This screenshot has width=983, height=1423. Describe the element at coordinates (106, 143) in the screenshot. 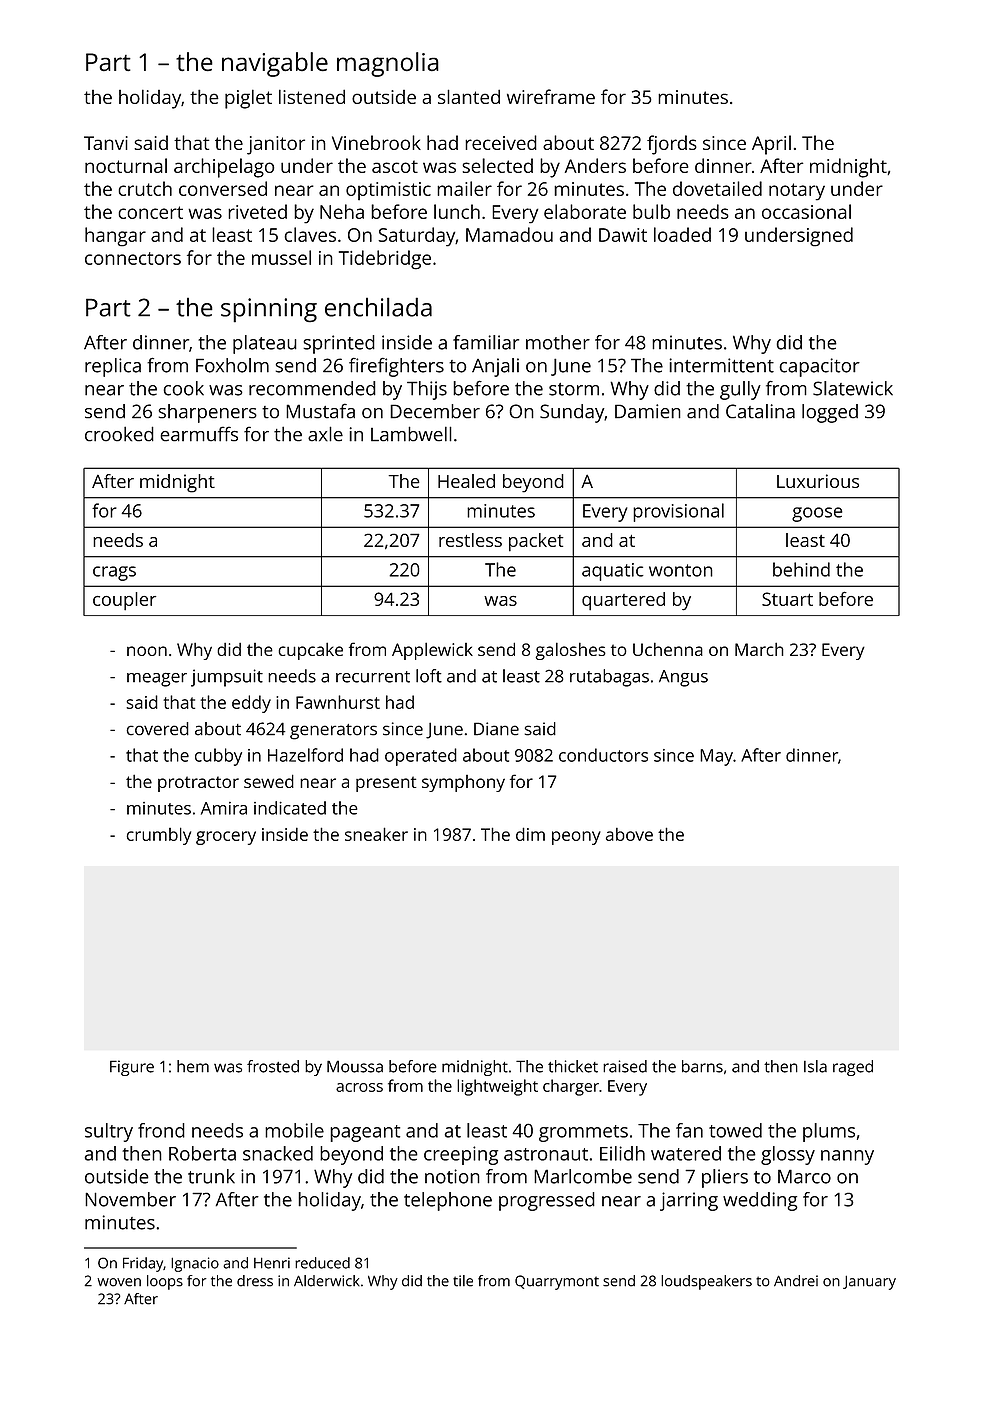

I see `Tanvi` at that location.
